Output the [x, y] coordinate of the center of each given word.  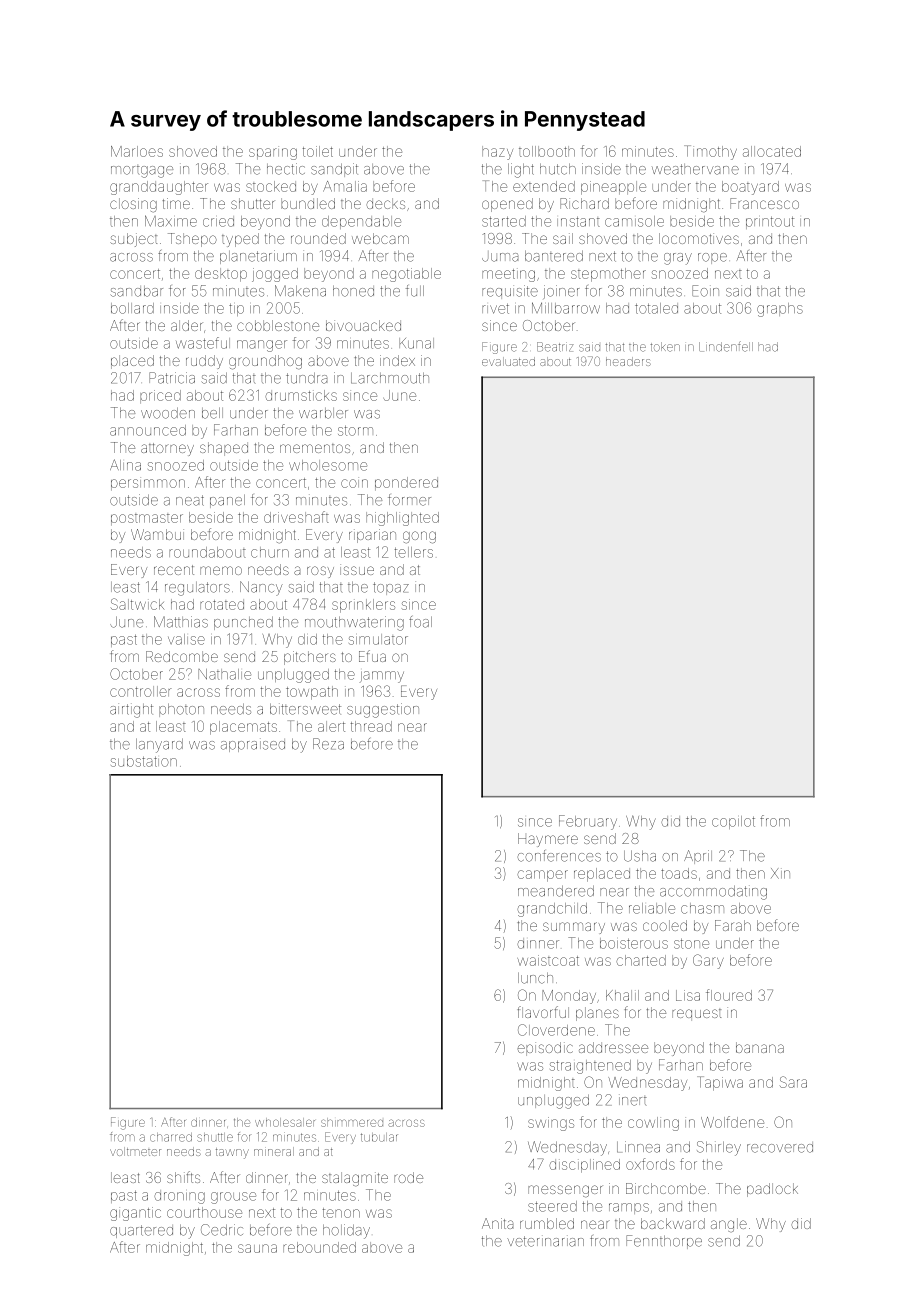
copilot [733, 822]
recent [174, 570]
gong [419, 537]
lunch [535, 978]
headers [628, 361]
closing [133, 205]
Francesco [764, 203]
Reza [328, 744]
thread [371, 726]
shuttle [215, 1137]
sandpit [334, 170]
